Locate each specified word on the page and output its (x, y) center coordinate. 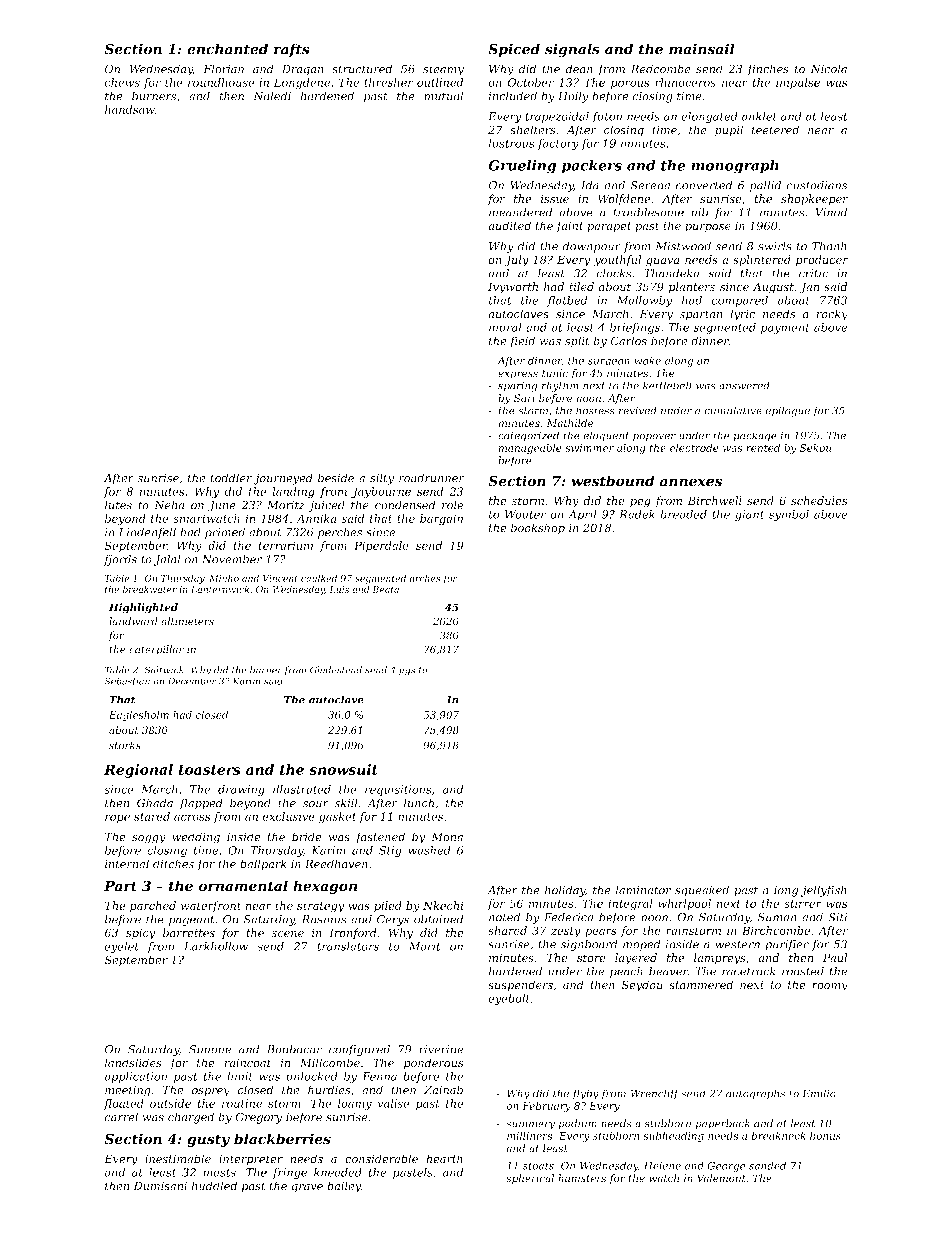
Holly (573, 97)
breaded (683, 514)
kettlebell (667, 385)
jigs (406, 671)
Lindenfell (147, 533)
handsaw (130, 109)
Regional (138, 771)
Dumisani (160, 1186)
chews (122, 82)
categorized (528, 436)
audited (509, 226)
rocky (832, 315)
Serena (650, 185)
